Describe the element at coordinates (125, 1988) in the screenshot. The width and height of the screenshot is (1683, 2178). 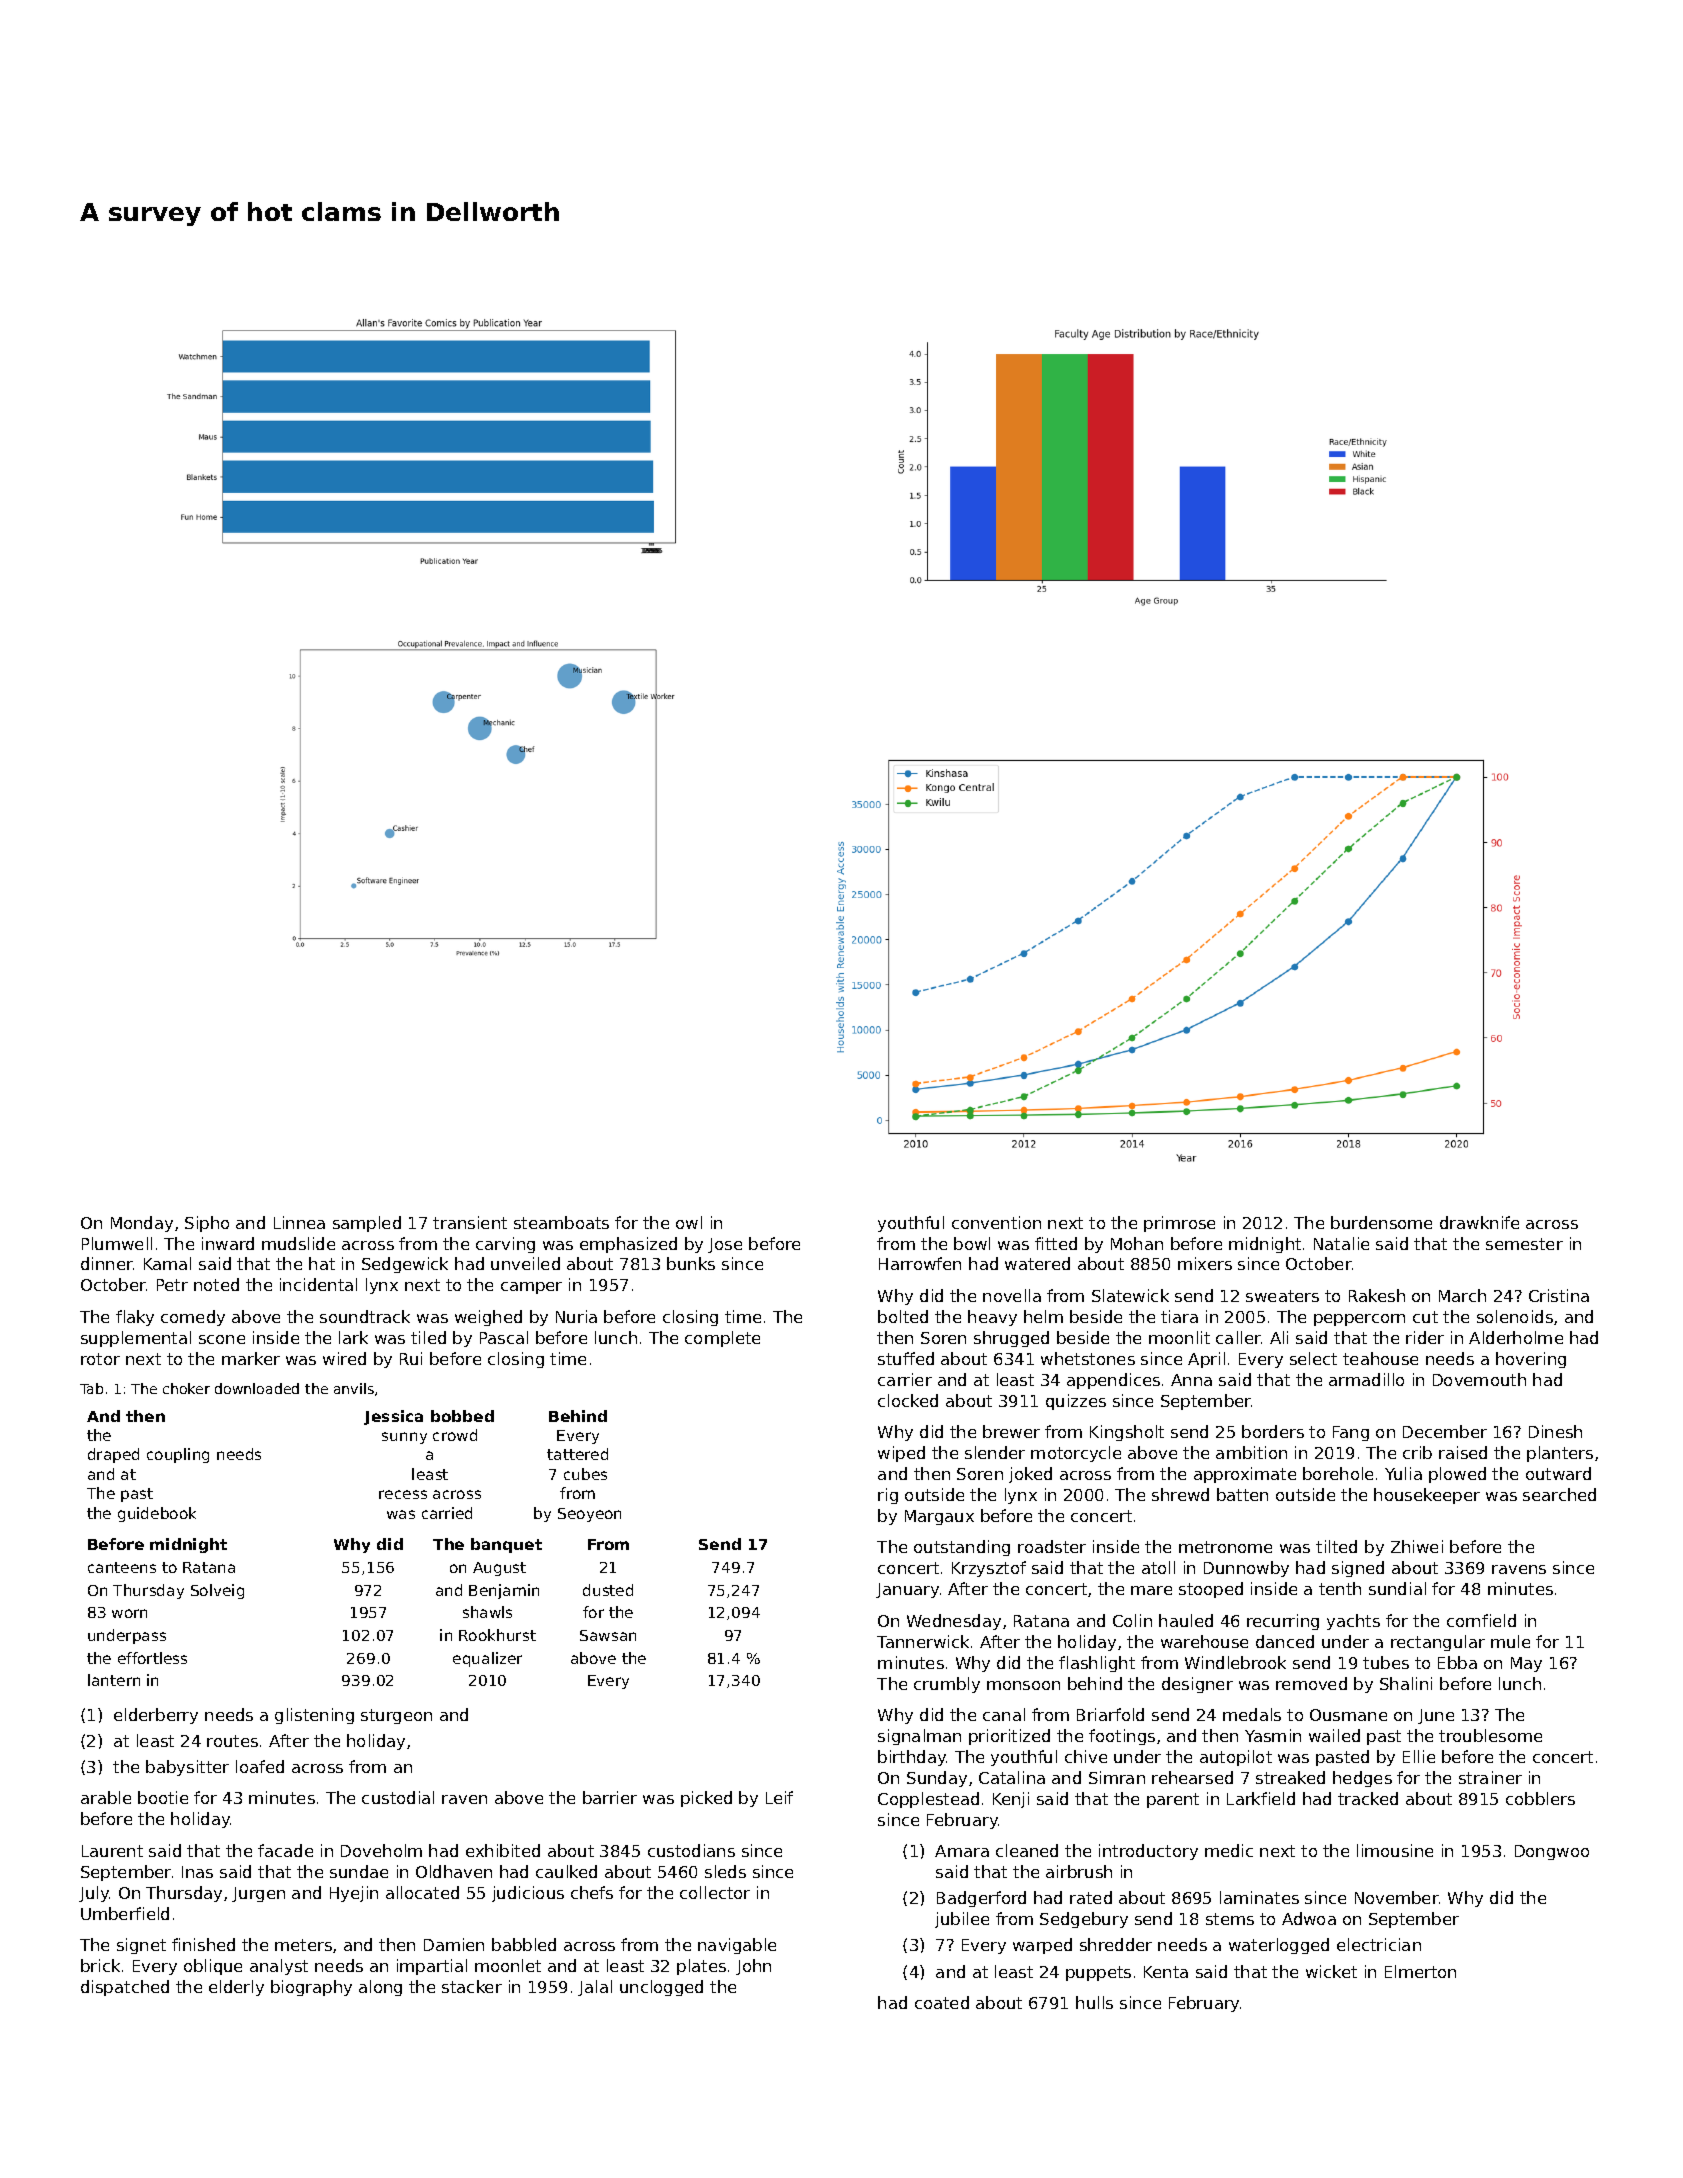
I see `dispatched` at that location.
